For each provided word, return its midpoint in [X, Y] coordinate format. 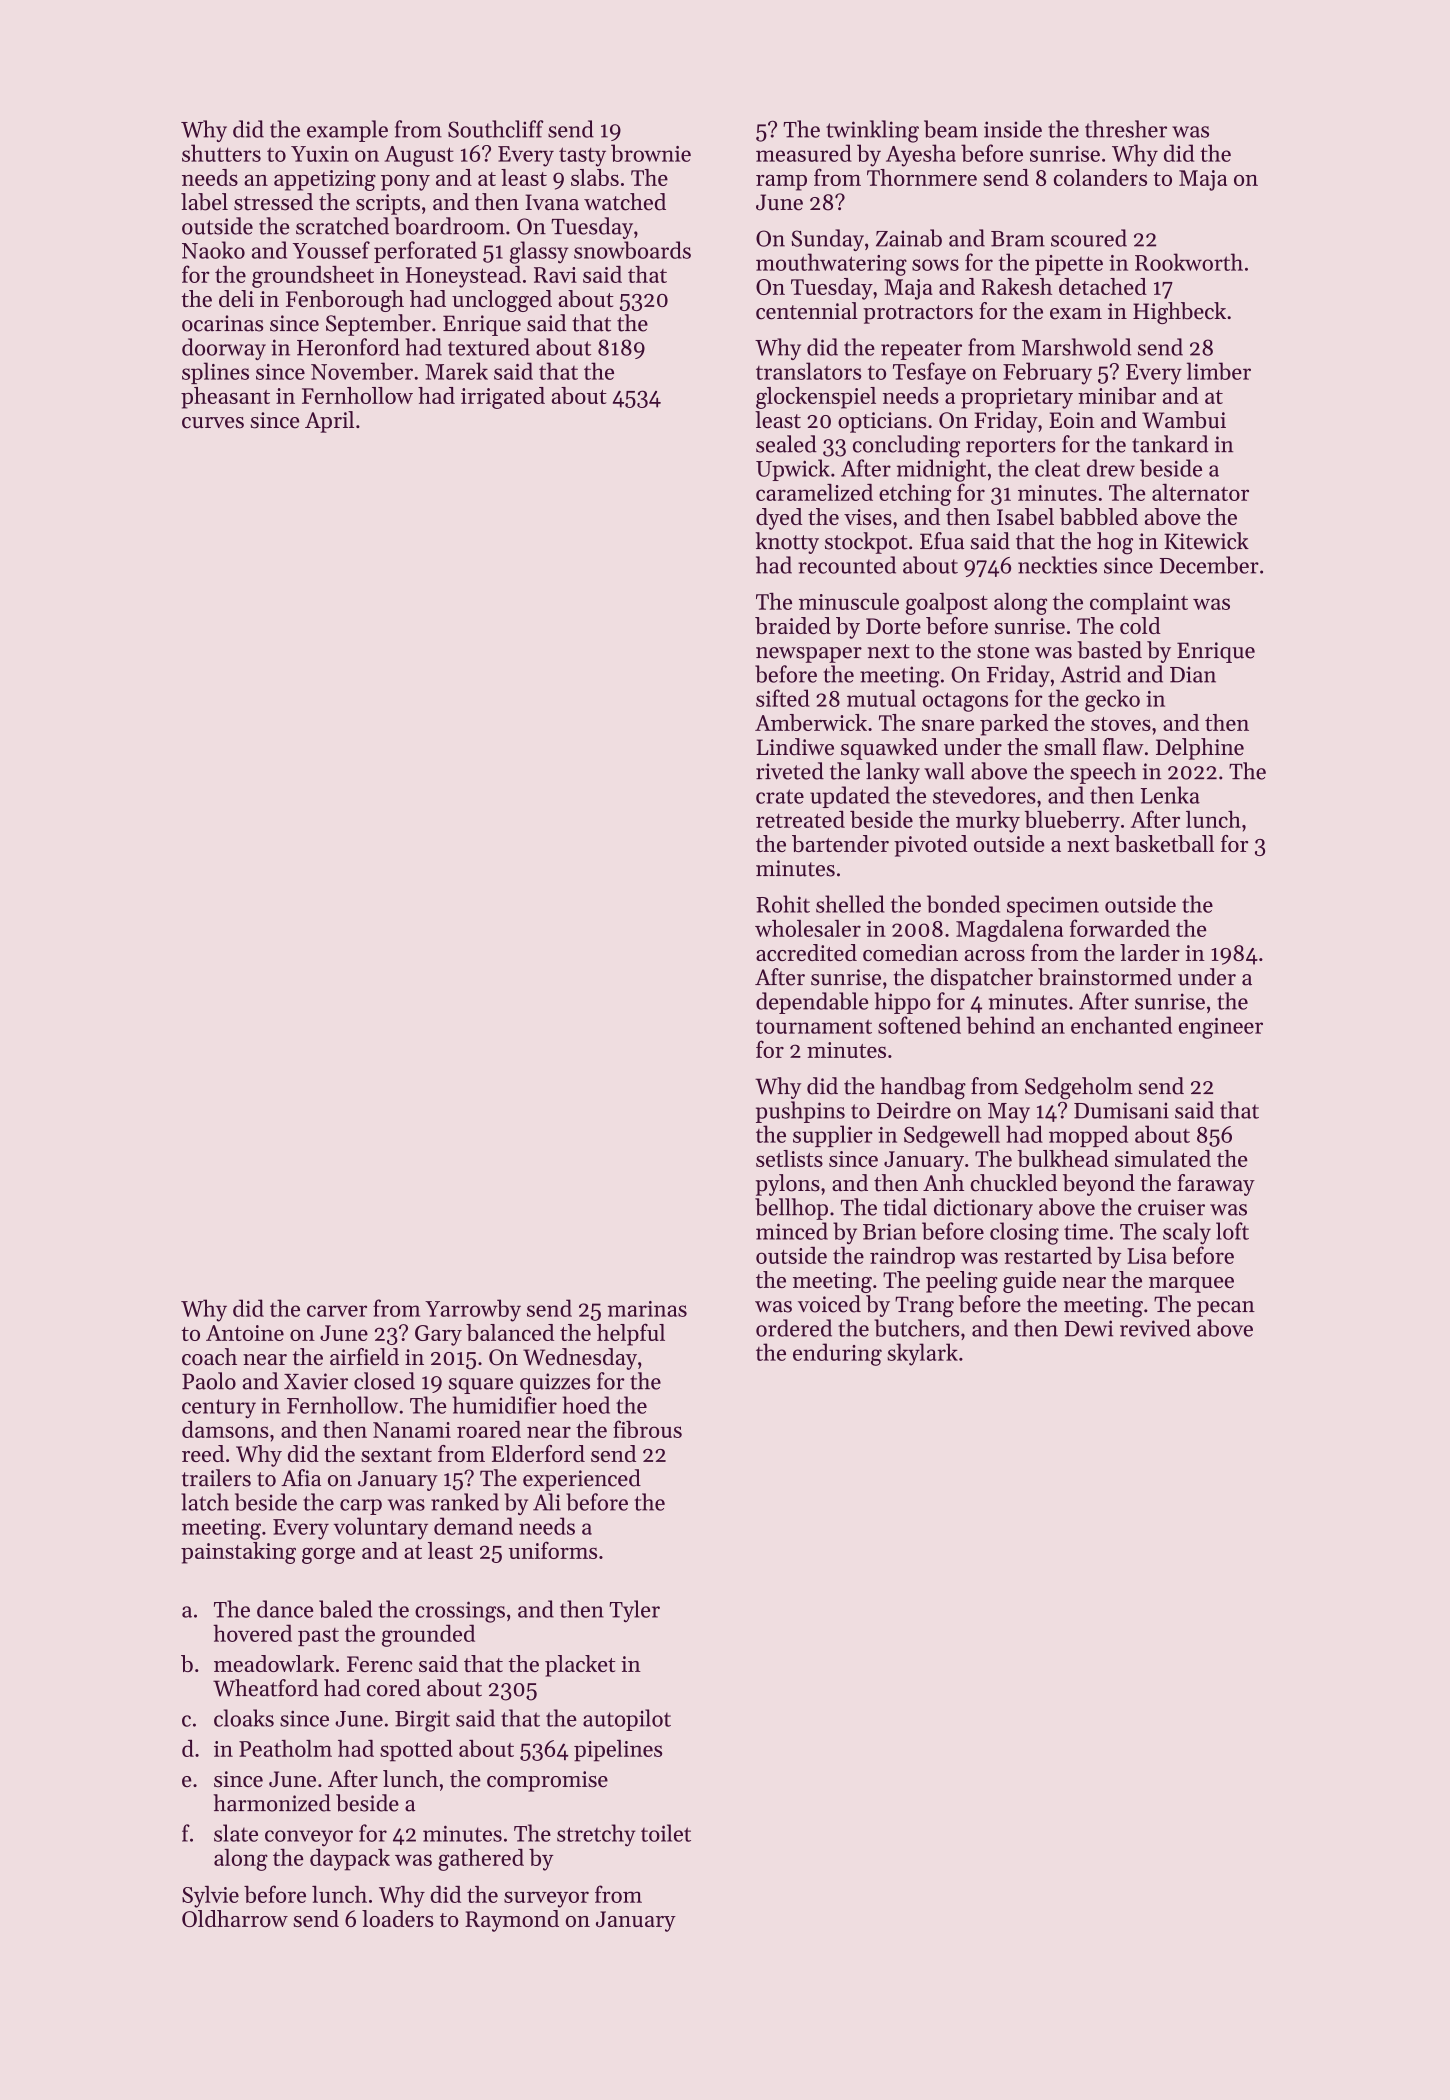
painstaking [238, 1553]
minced [792, 1231]
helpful [631, 1334]
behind [1001, 1025]
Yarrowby [473, 1310]
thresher [1126, 129]
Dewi [1088, 1328]
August [419, 156]
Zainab [909, 238]
